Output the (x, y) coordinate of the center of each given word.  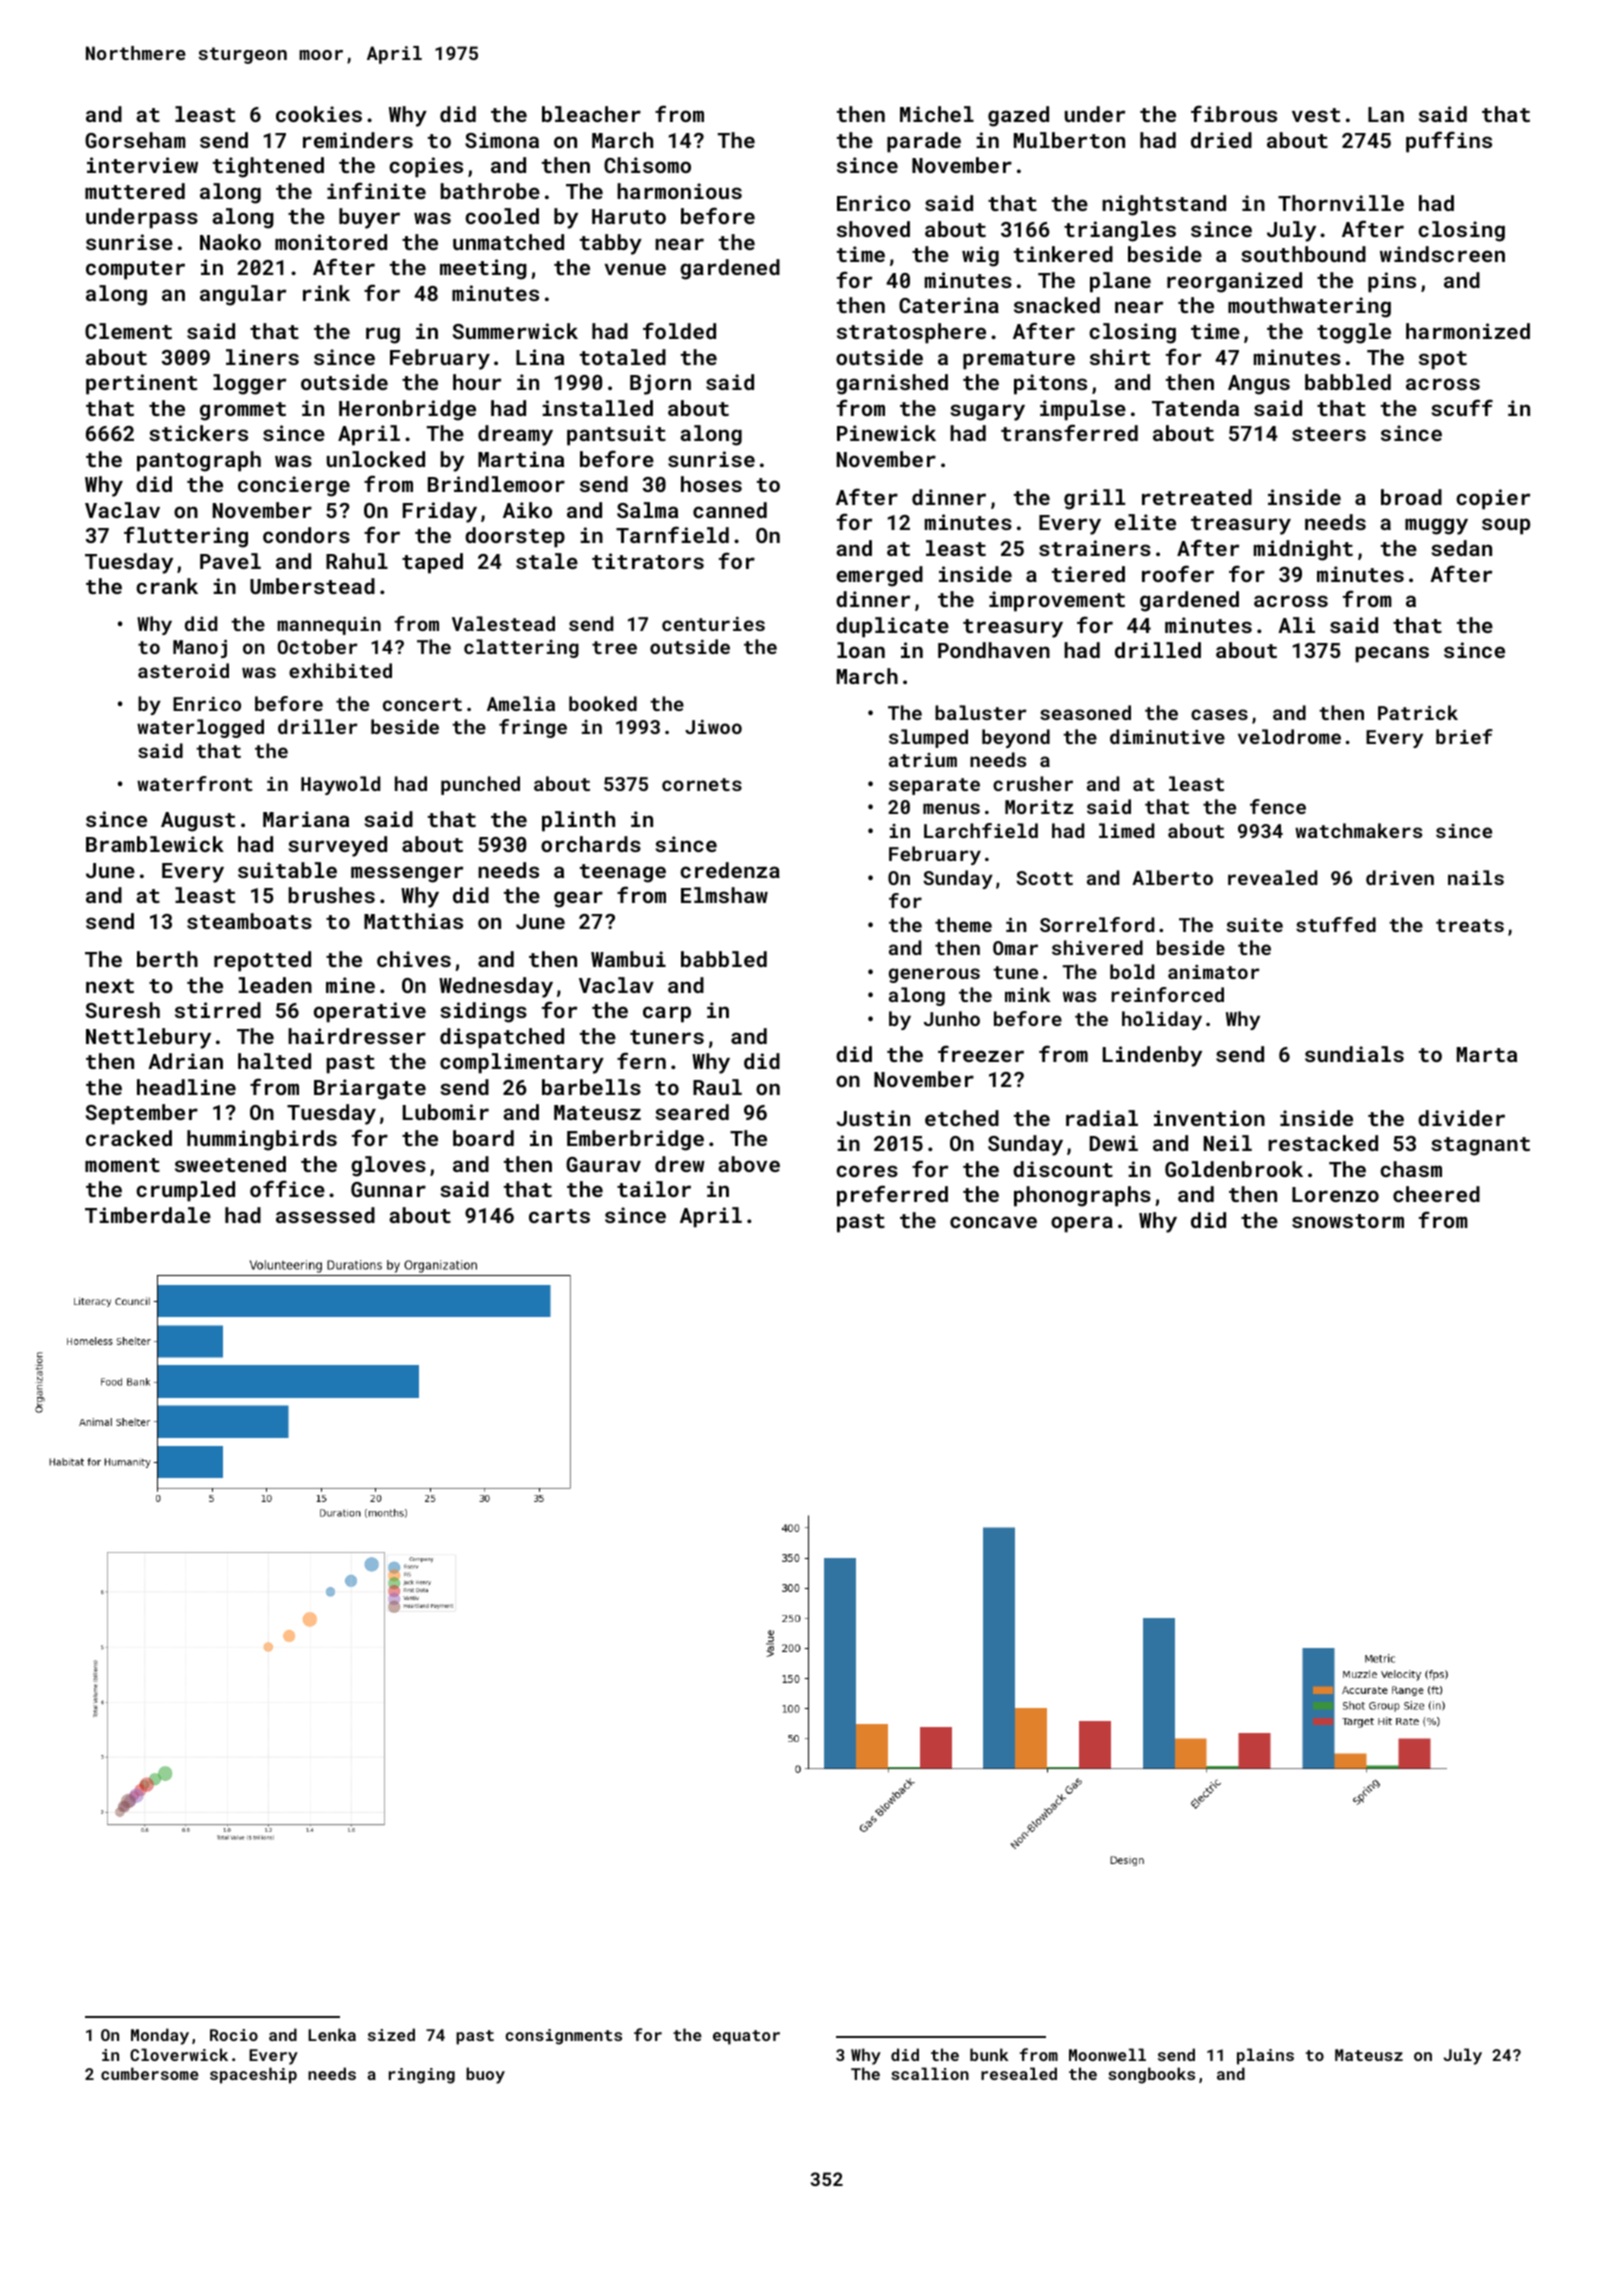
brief (1464, 736)
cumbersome (150, 2073)
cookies (319, 114)
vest (1316, 115)
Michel (937, 114)
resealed (1019, 2073)
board (483, 1138)
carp (667, 1014)
